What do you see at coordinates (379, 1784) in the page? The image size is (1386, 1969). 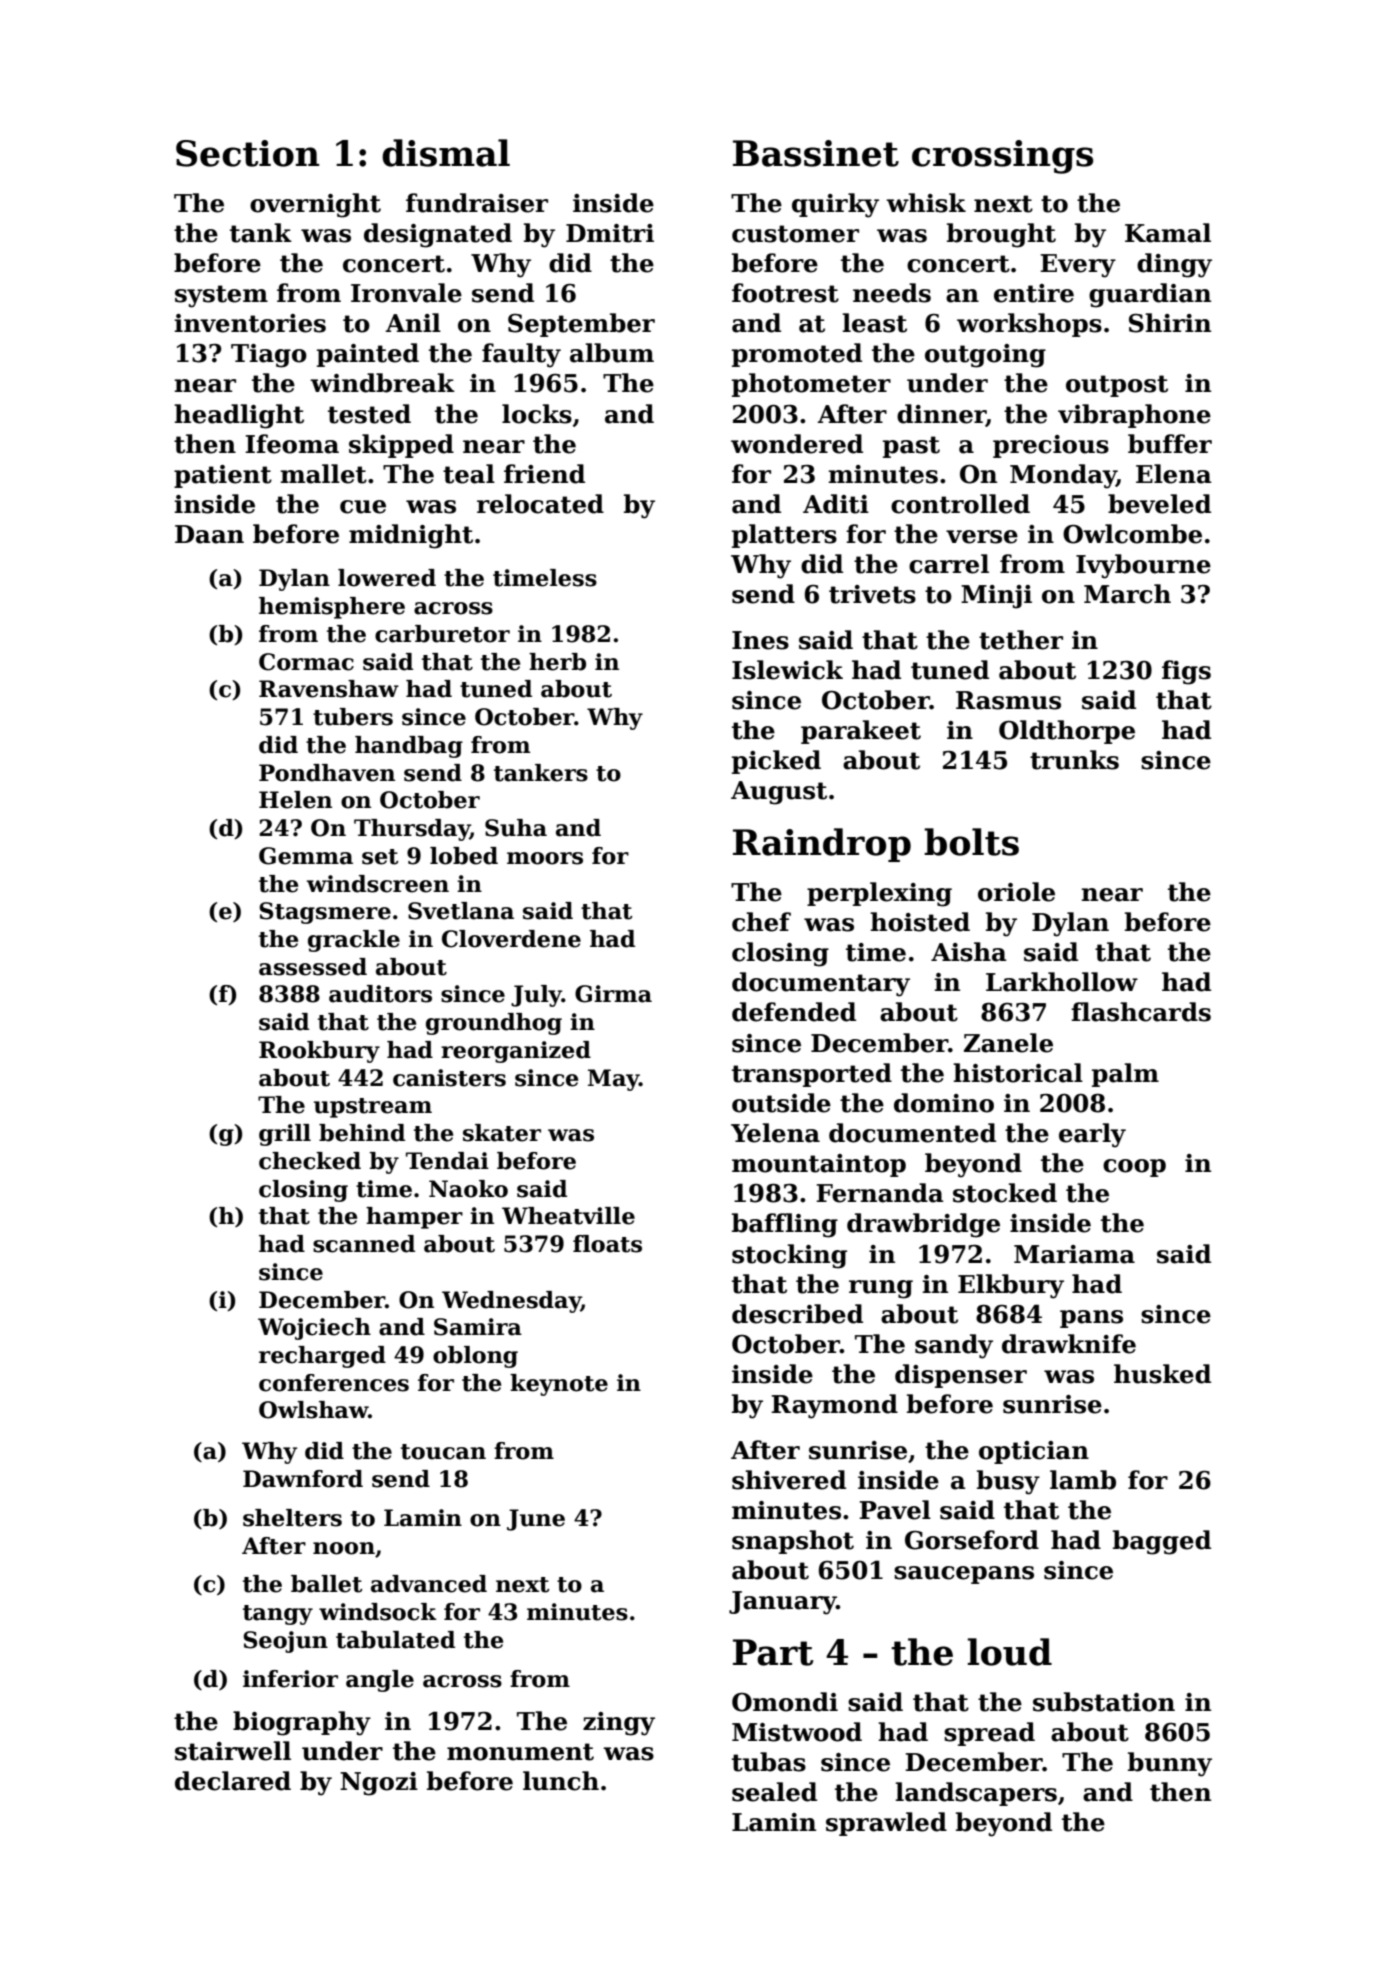 I see `Ngozi` at bounding box center [379, 1784].
